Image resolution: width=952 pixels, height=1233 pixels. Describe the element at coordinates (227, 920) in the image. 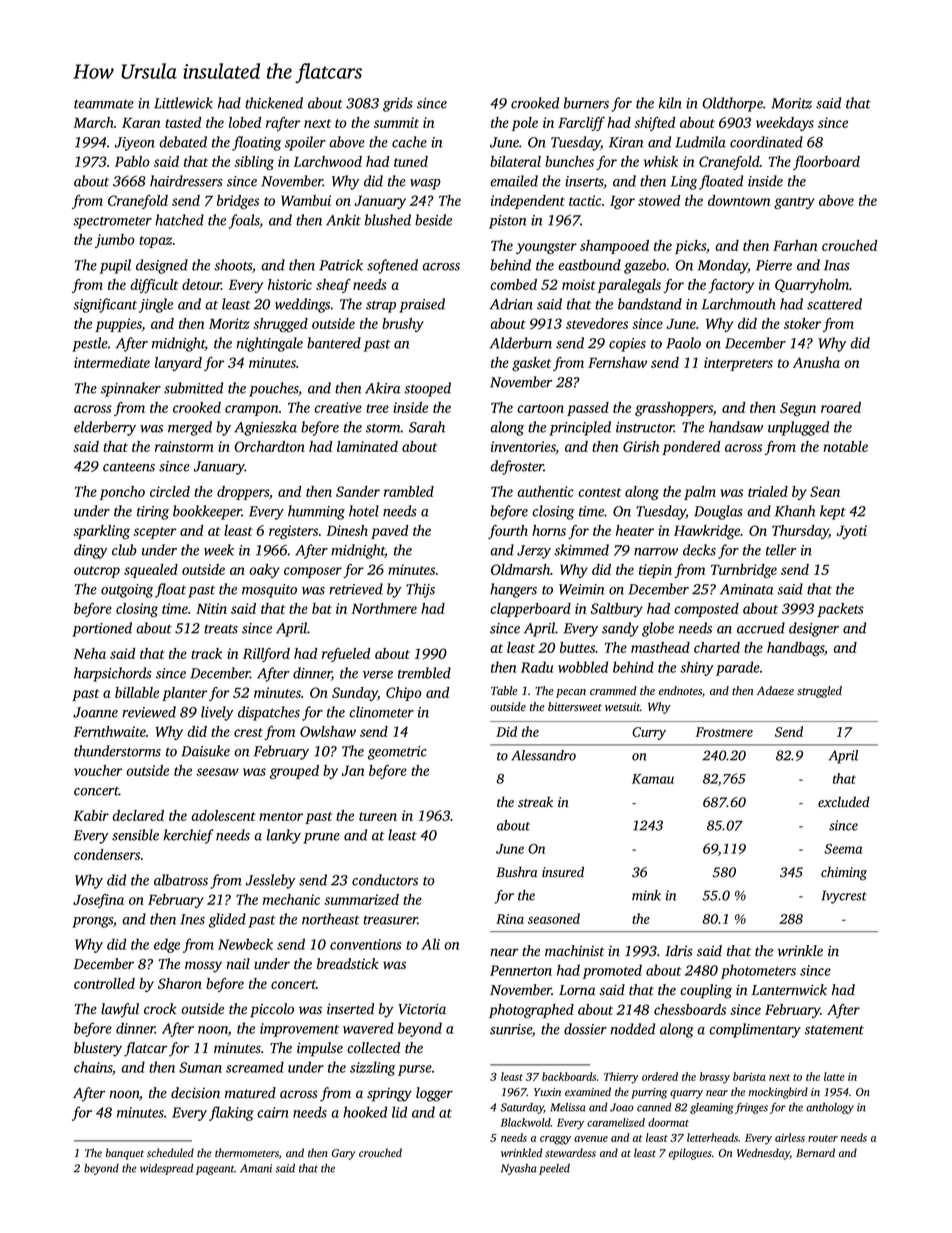

I see `glided` at that location.
